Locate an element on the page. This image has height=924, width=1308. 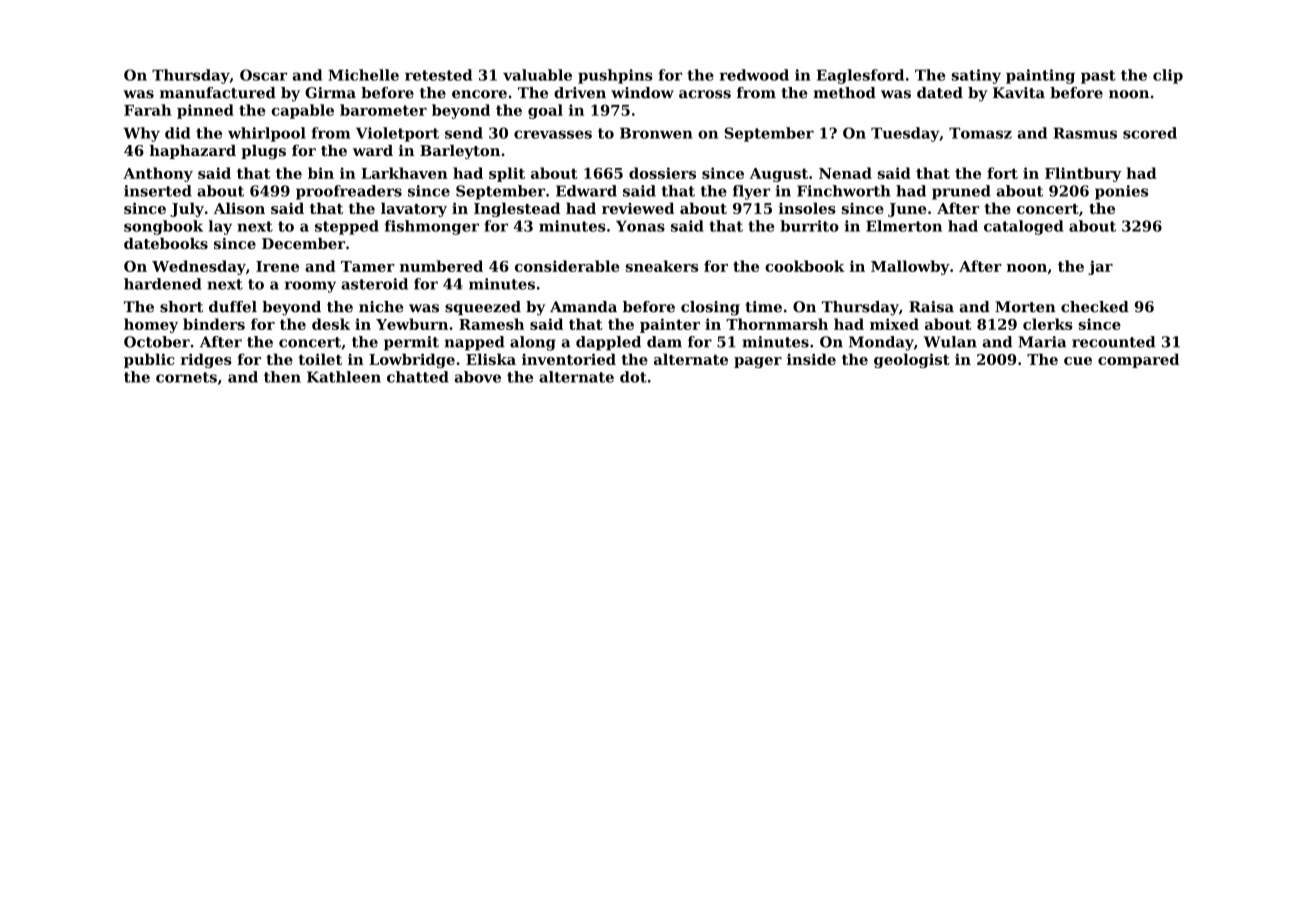
goal is located at coordinates (545, 111).
